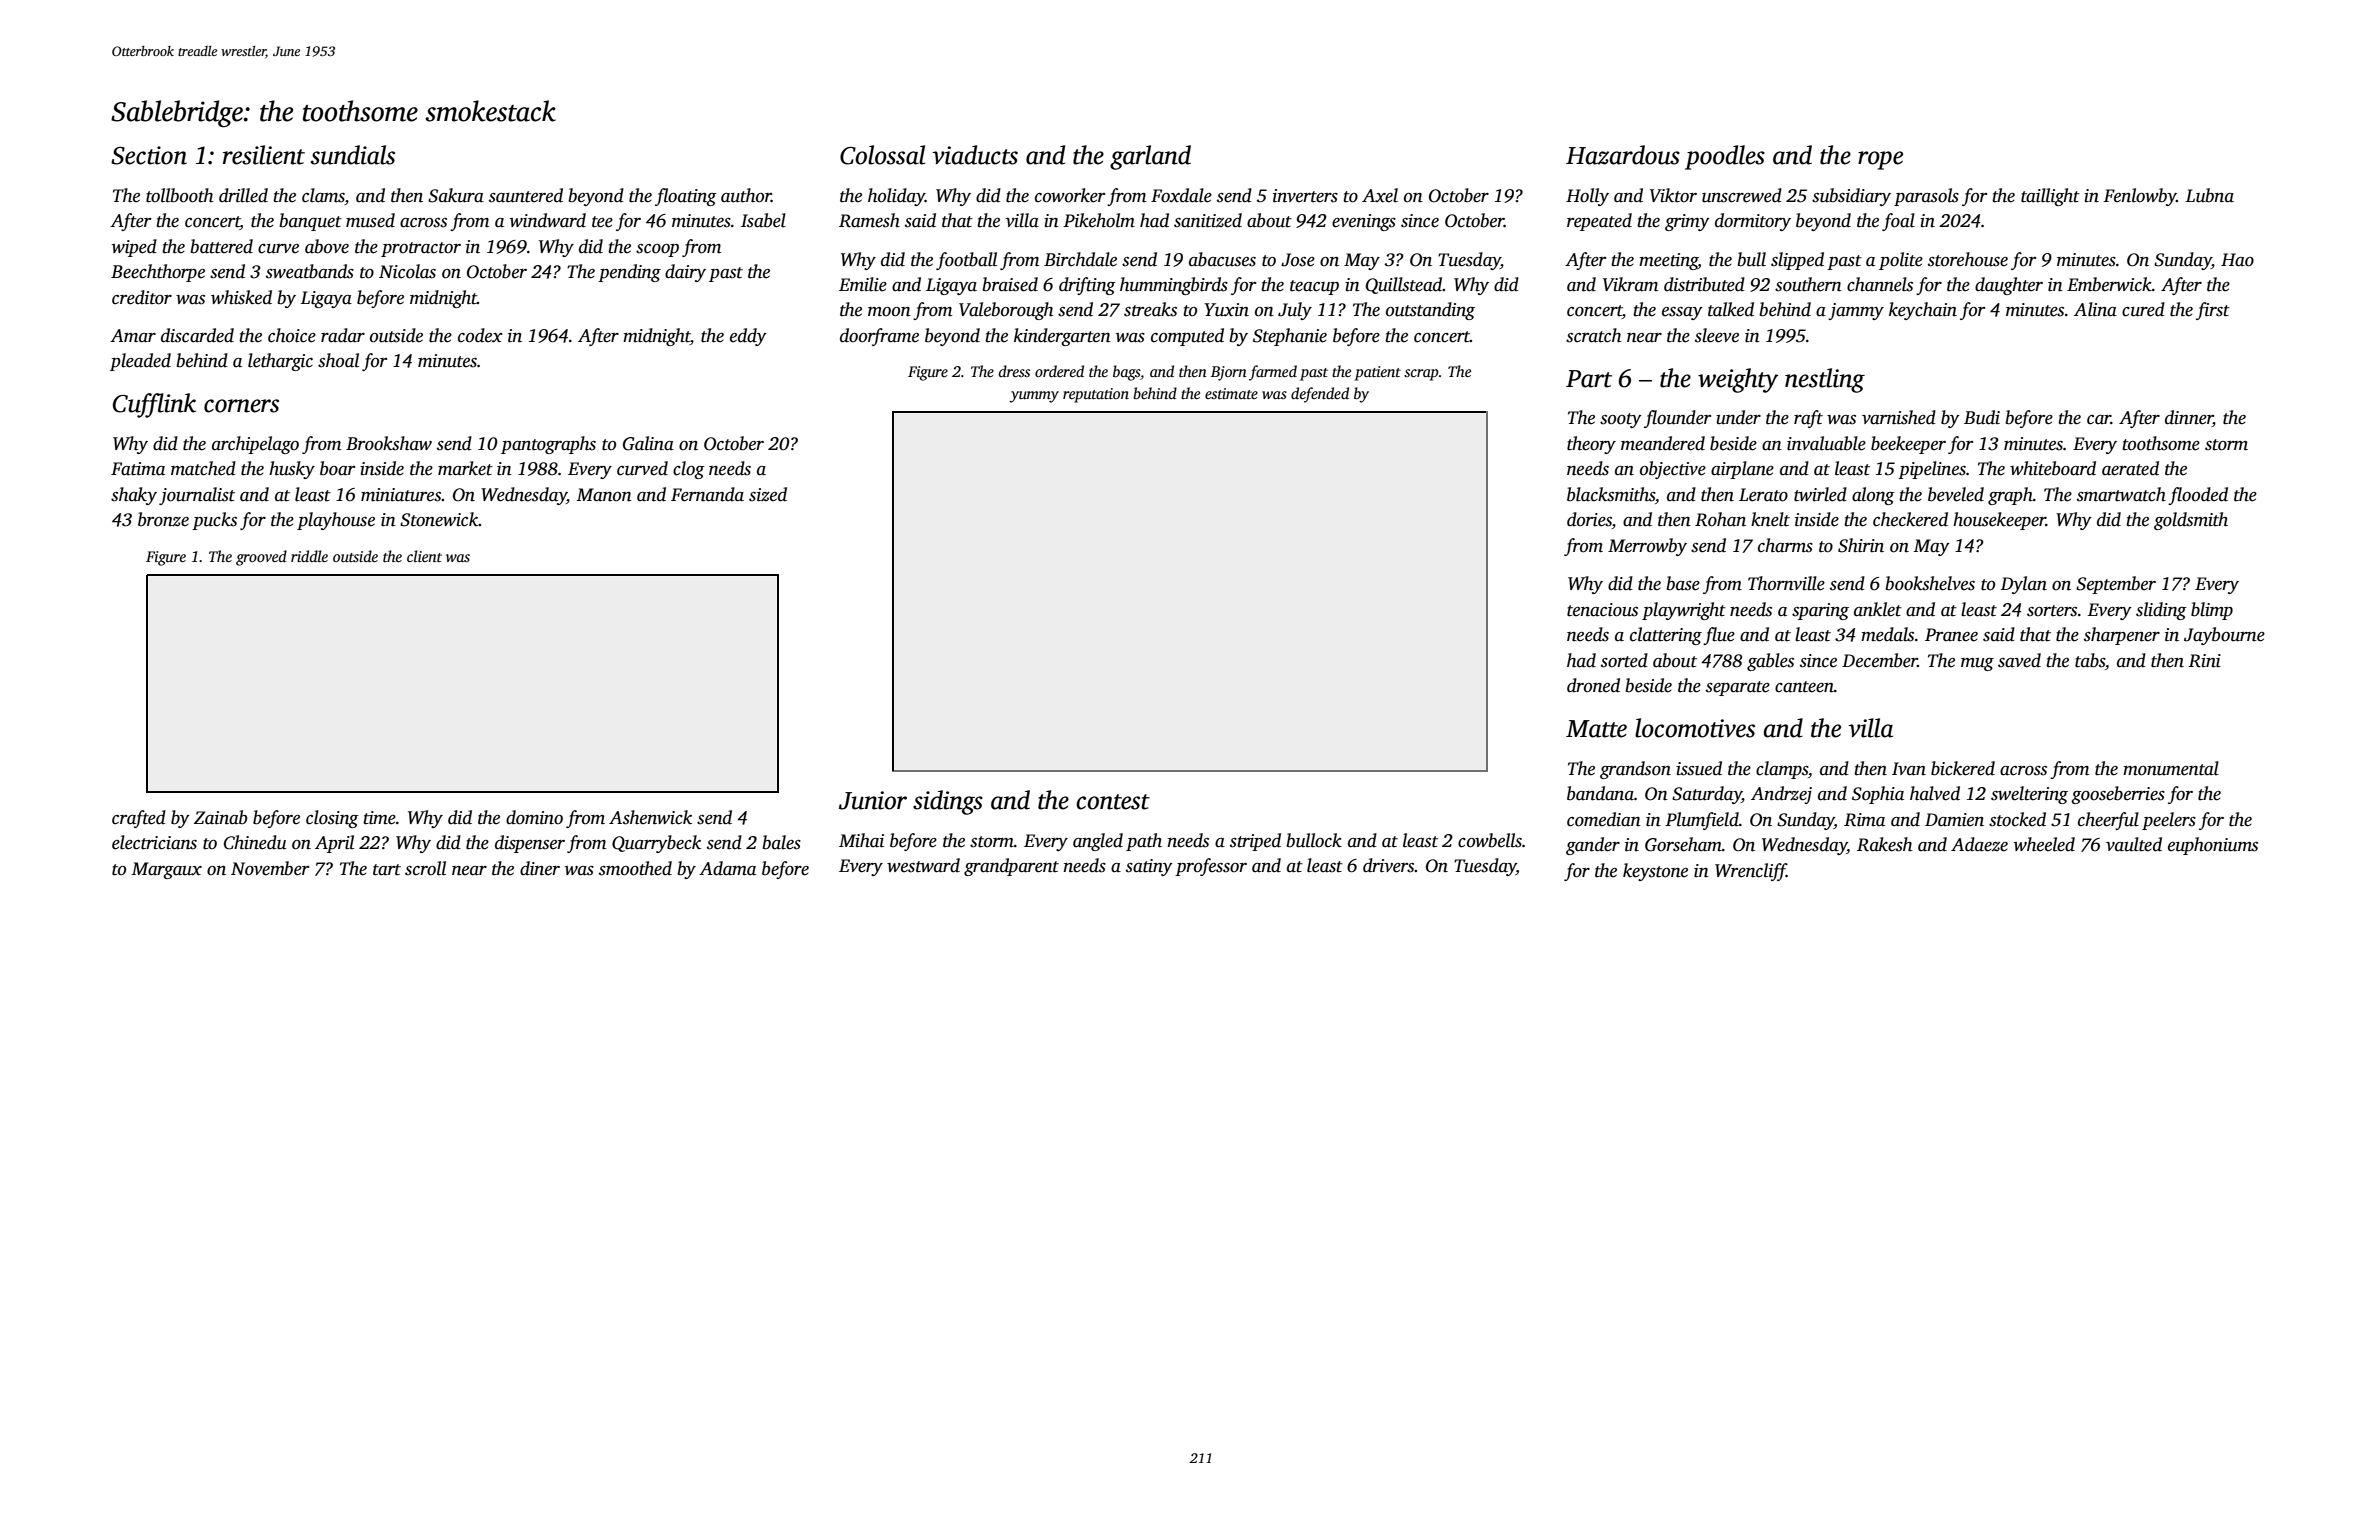 This document has height=1540, width=2380. Describe the element at coordinates (873, 800) in the document. I see `Junior` at that location.
